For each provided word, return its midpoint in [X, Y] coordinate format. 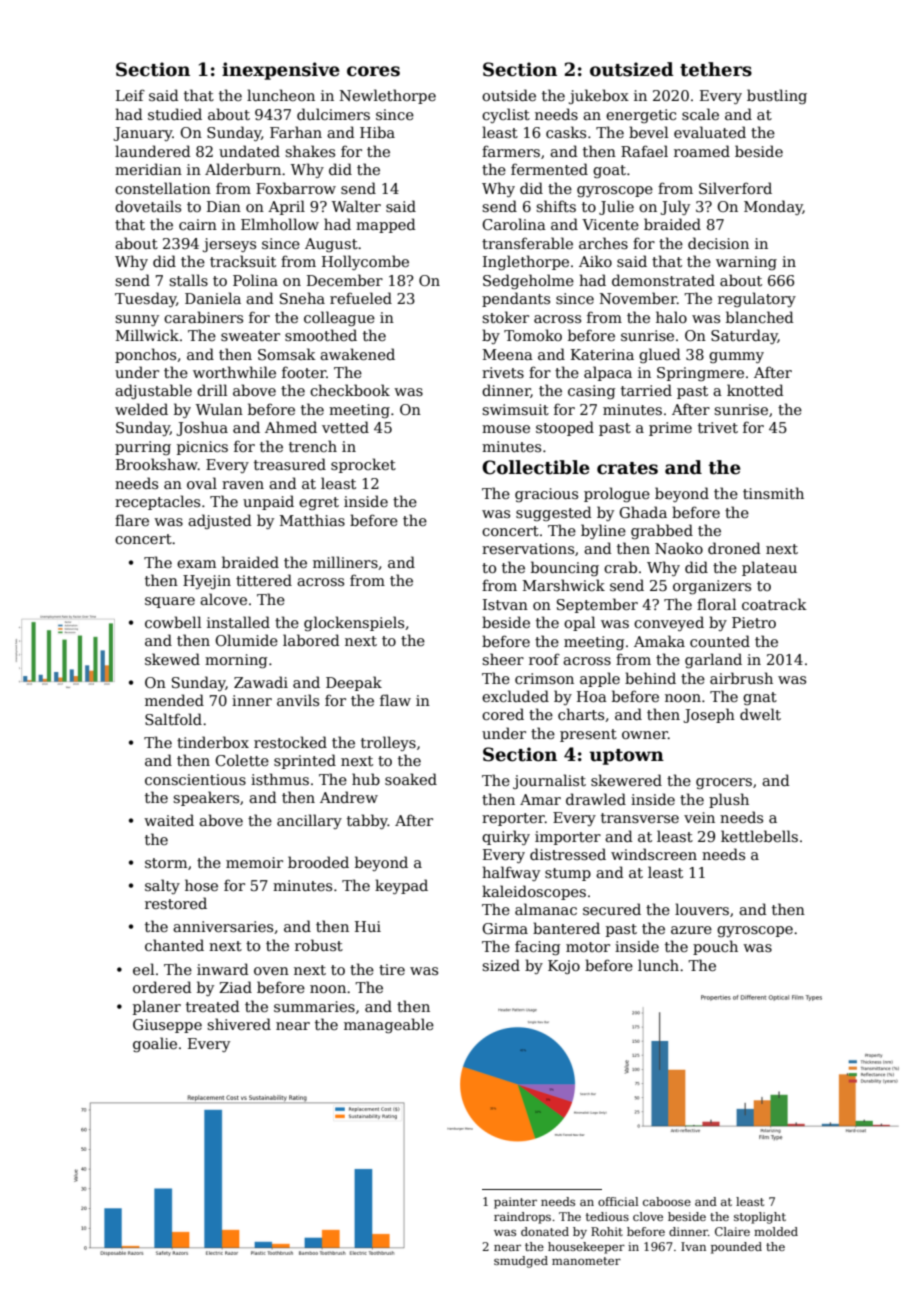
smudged [521, 1262]
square [170, 602]
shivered [239, 1024]
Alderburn [243, 169]
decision [718, 243]
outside [509, 95]
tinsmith [773, 493]
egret [319, 503]
